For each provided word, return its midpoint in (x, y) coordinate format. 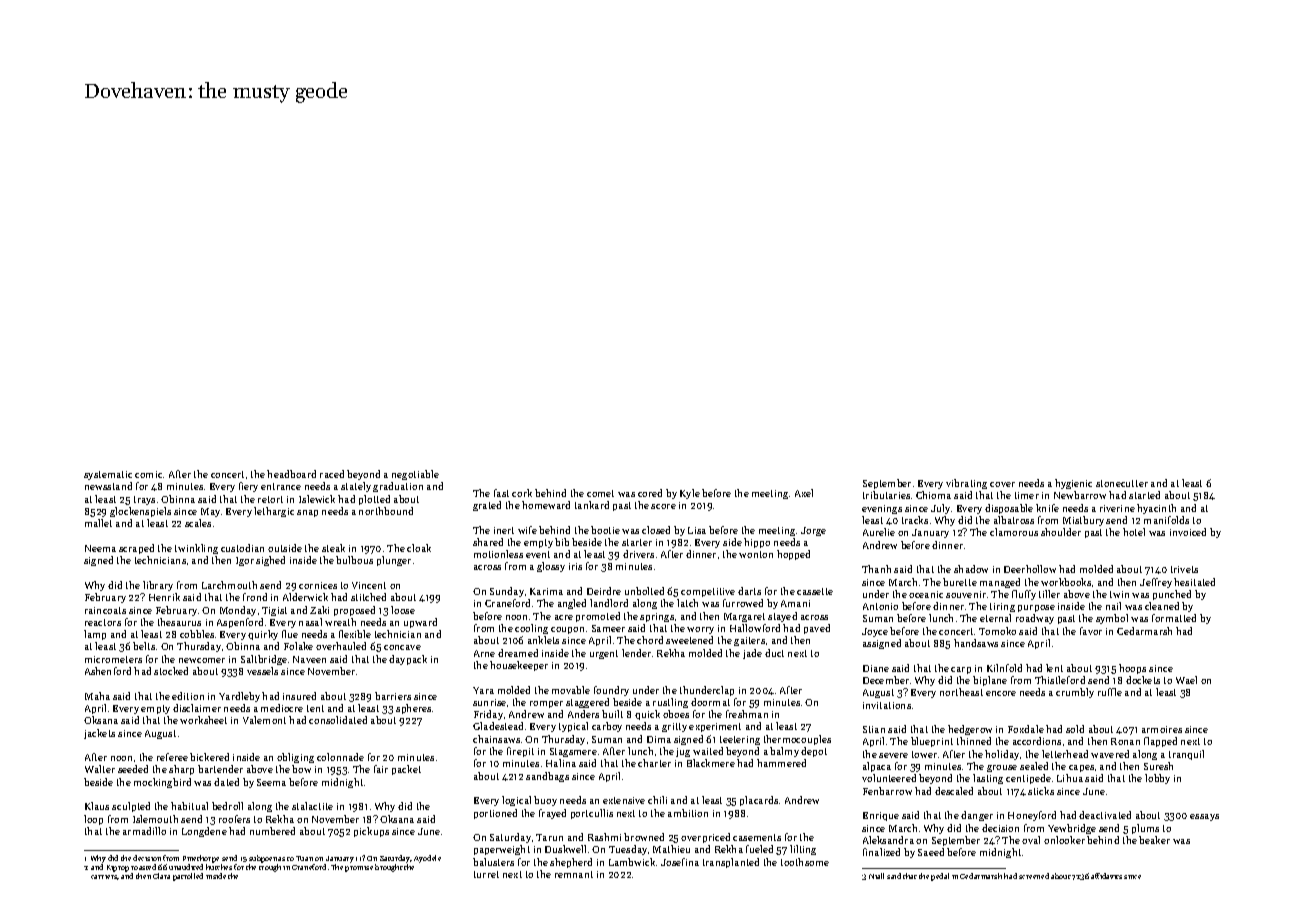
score (663, 506)
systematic (108, 475)
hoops (1132, 669)
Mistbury (1083, 521)
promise (359, 869)
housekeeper (519, 666)
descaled (954, 791)
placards (759, 801)
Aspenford (240, 623)
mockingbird (162, 783)
